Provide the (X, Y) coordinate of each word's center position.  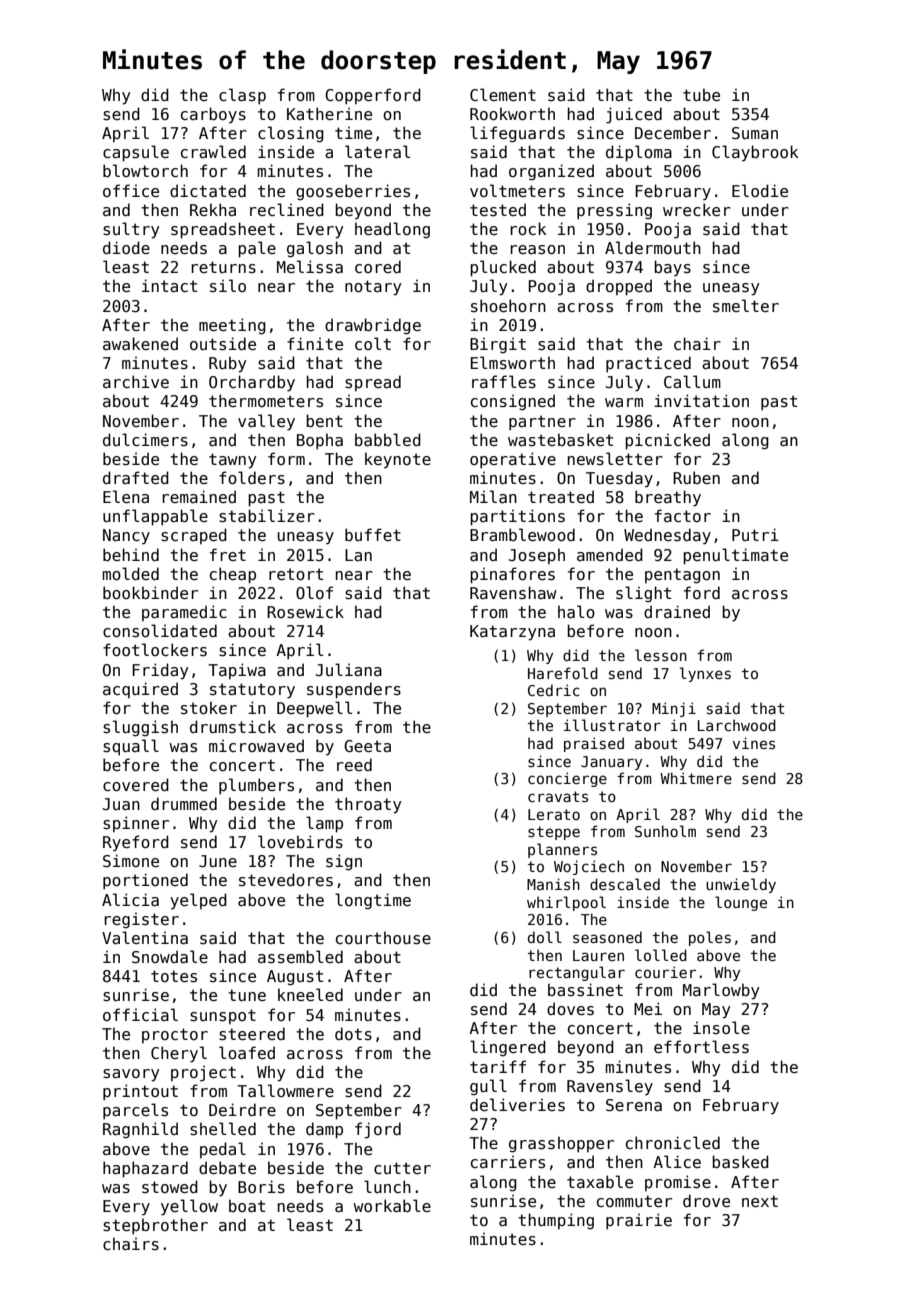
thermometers (266, 401)
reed (354, 764)
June (218, 861)
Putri (755, 534)
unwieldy (741, 885)
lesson (661, 655)
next (760, 1201)
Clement (503, 94)
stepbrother (155, 1226)
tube (701, 94)
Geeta (367, 746)
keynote (398, 460)
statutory (252, 691)
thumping (556, 1221)
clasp (242, 96)
